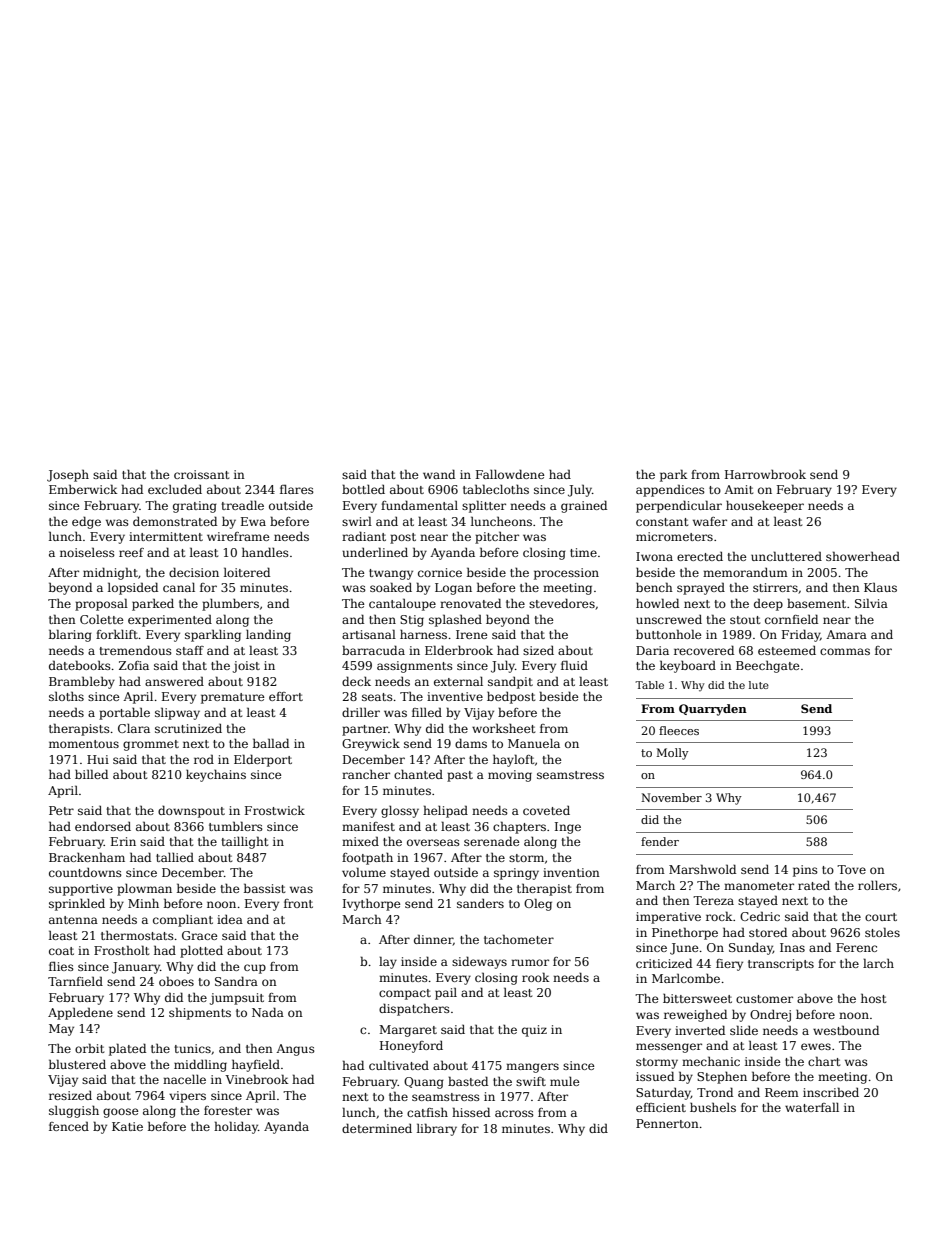 This document has width=952, height=1233. Describe the element at coordinates (679, 730) in the document. I see `fleeces` at that location.
